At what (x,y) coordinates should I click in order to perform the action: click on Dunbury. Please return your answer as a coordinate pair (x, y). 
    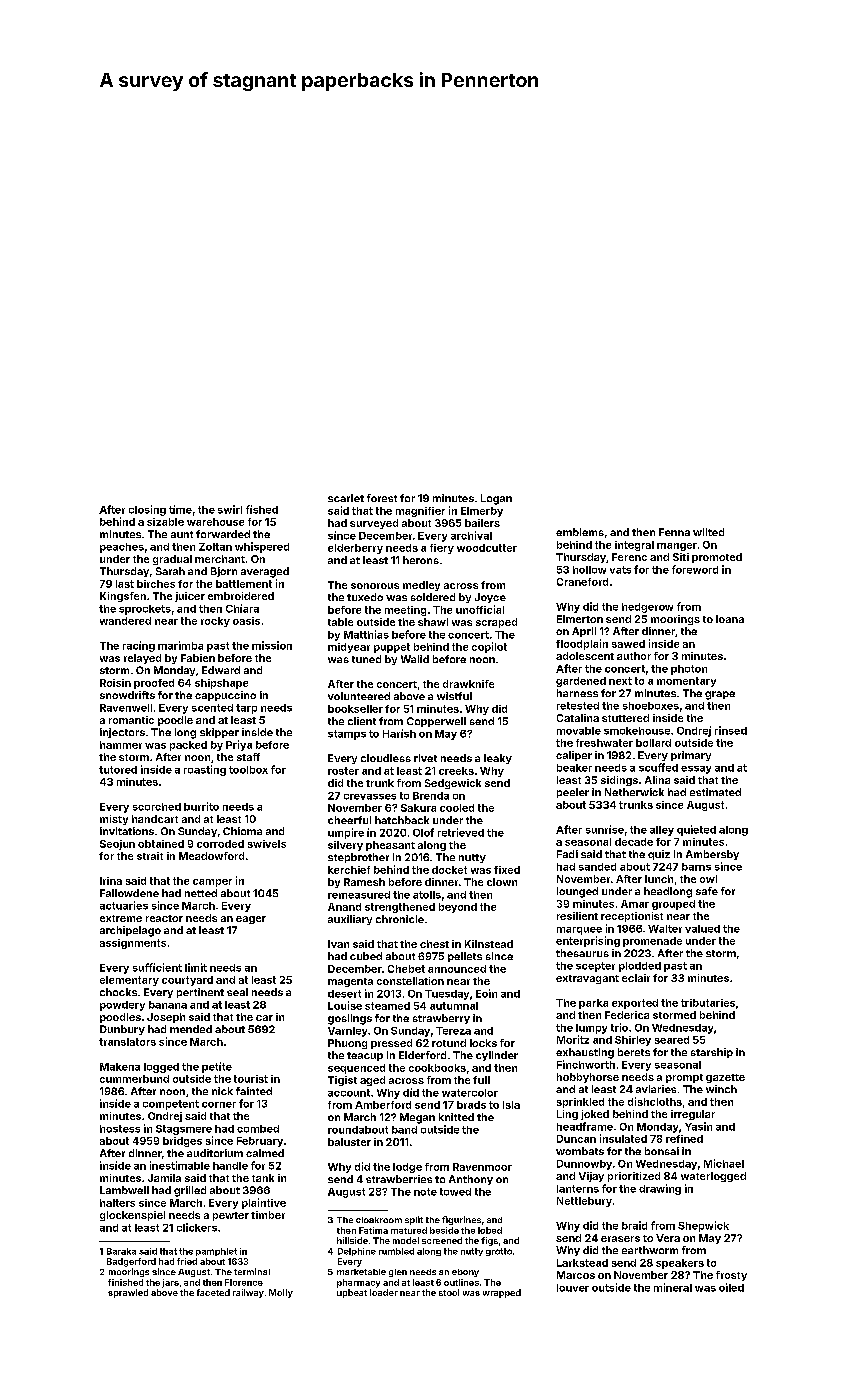
    Looking at the image, I should click on (122, 1030).
